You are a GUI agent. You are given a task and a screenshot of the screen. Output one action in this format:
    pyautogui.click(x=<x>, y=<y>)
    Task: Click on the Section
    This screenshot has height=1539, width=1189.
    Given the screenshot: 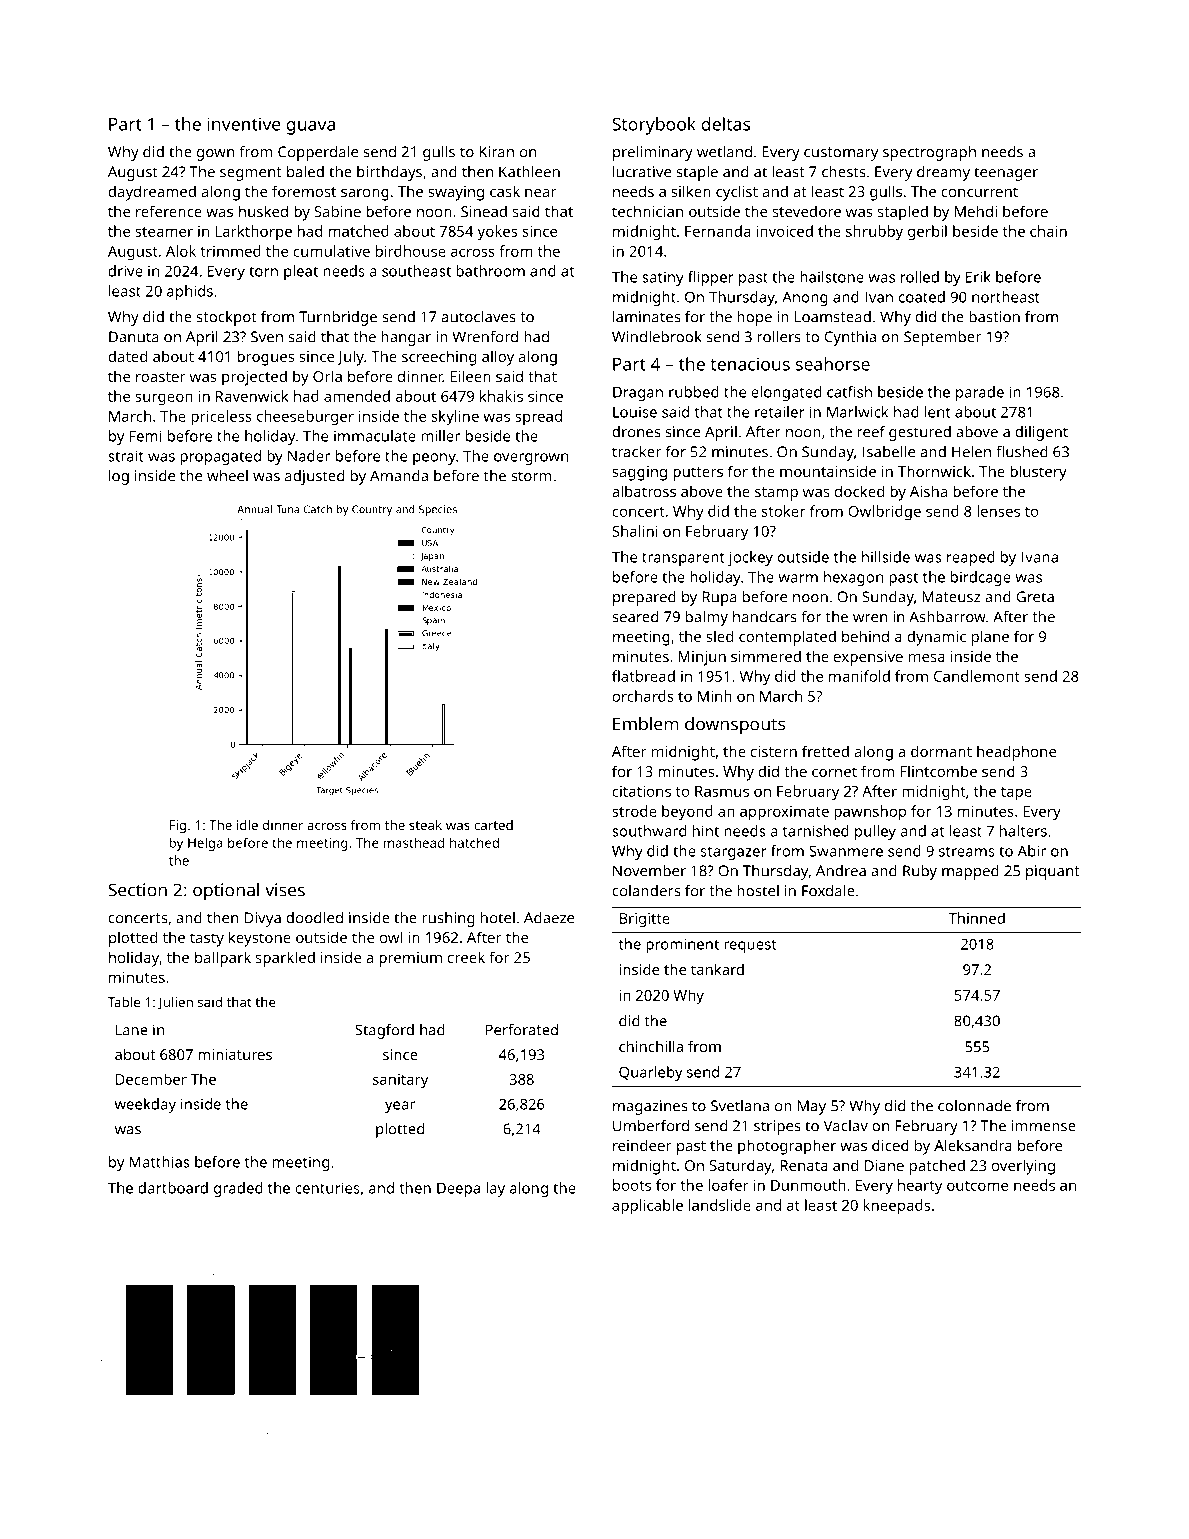 What is the action you would take?
    pyautogui.click(x=137, y=890)
